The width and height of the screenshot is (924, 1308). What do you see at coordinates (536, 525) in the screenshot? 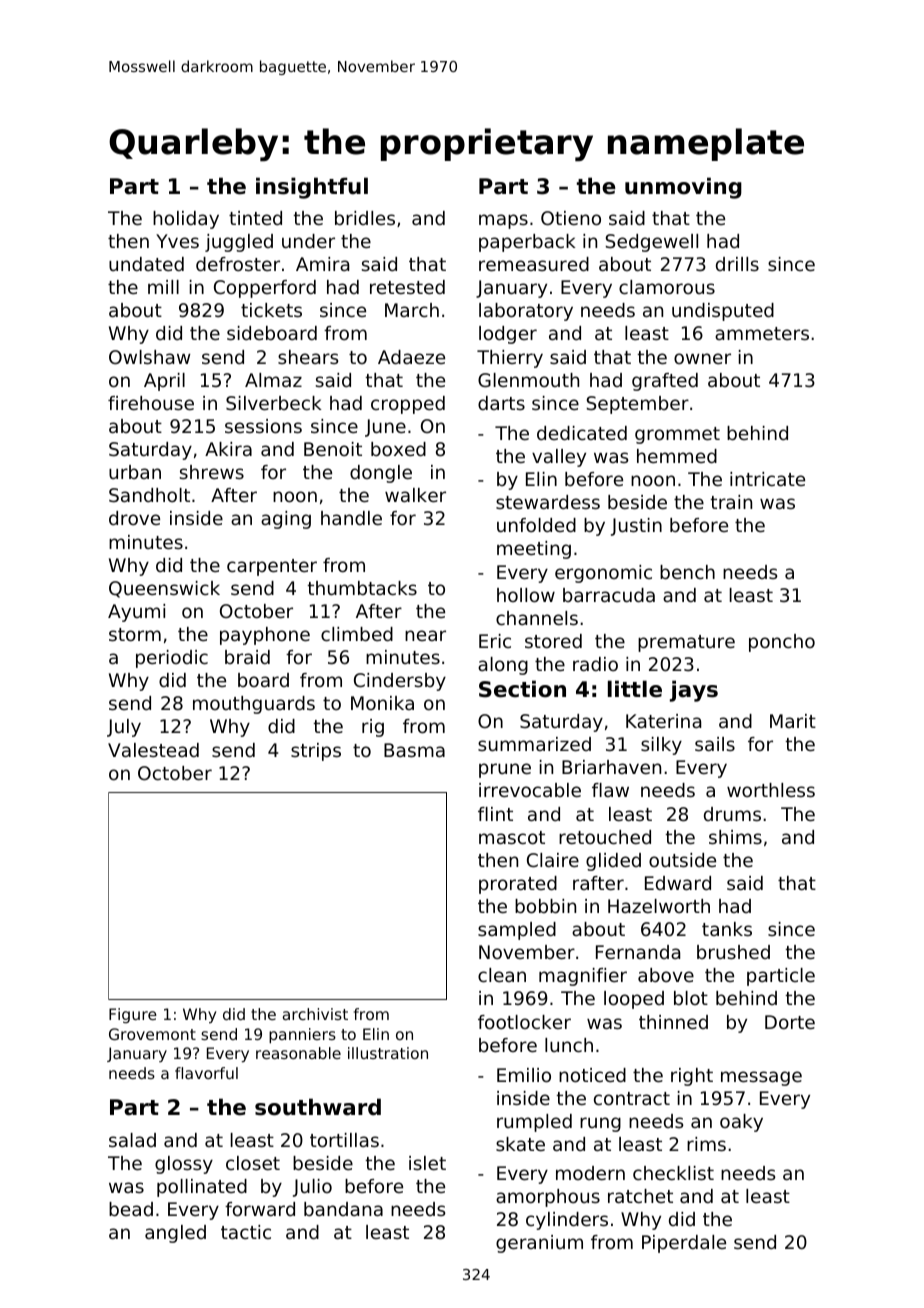
I see `unfolded` at bounding box center [536, 525].
